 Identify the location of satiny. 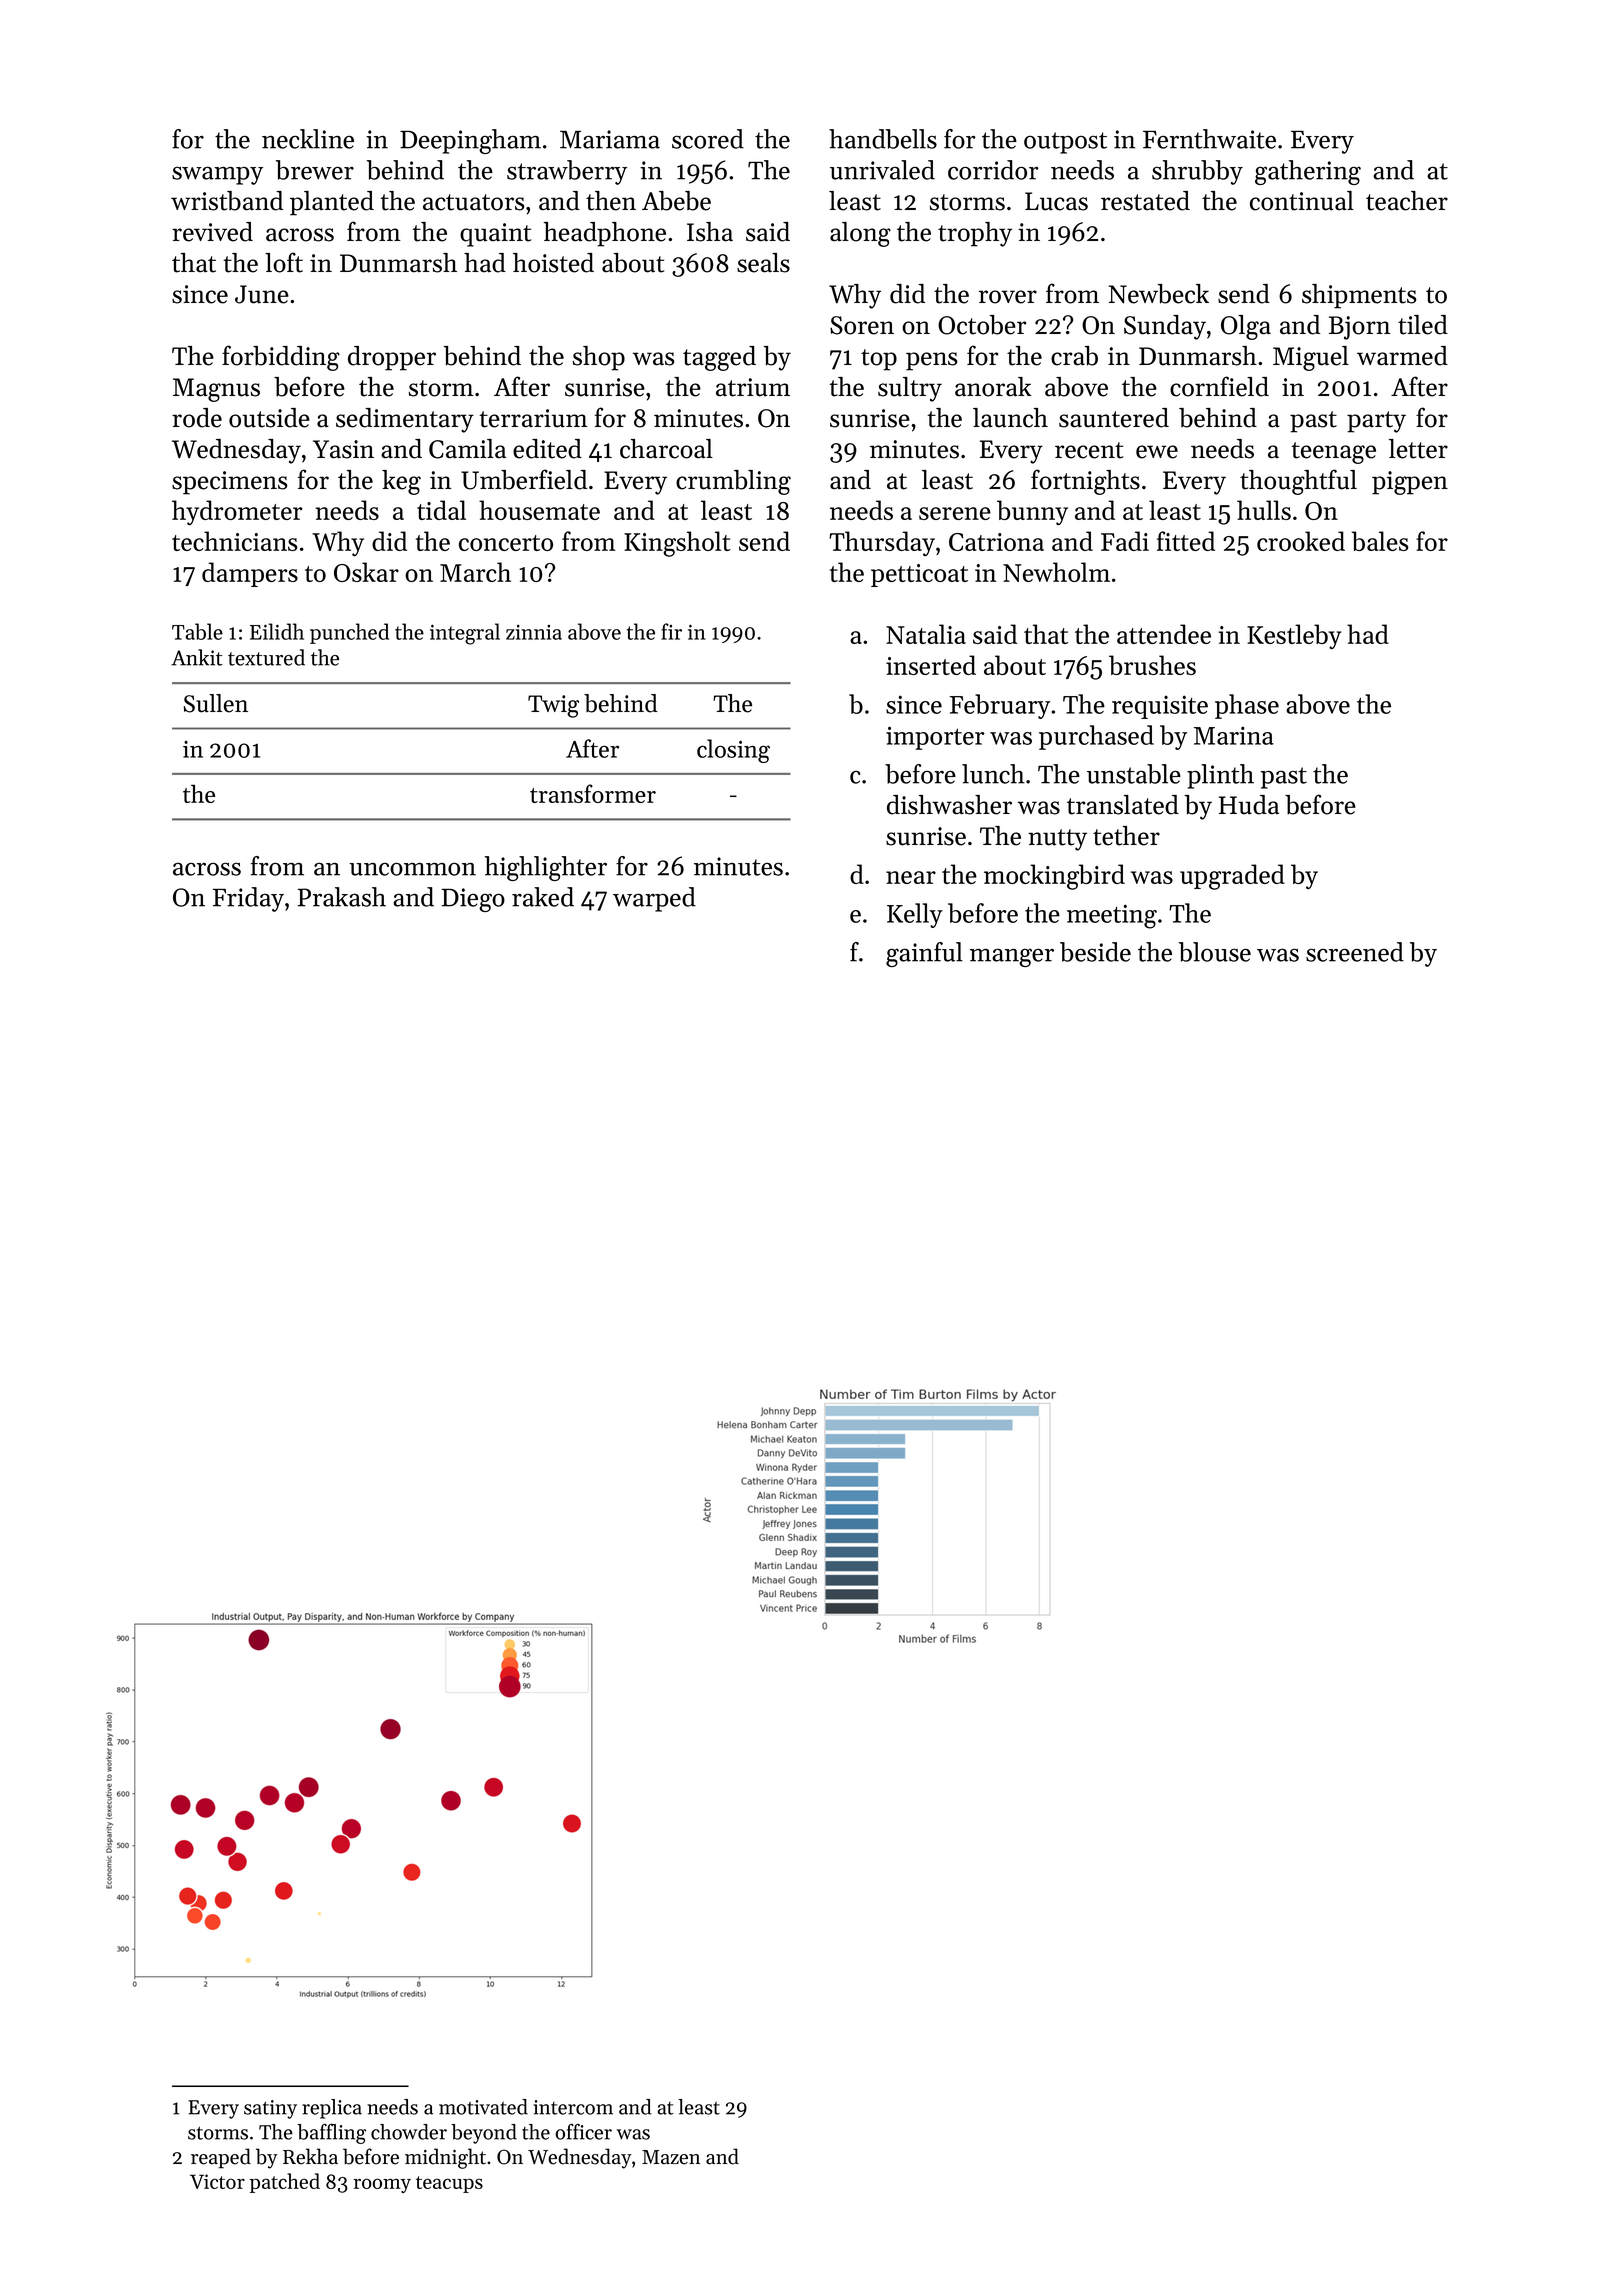
(270, 2109).
